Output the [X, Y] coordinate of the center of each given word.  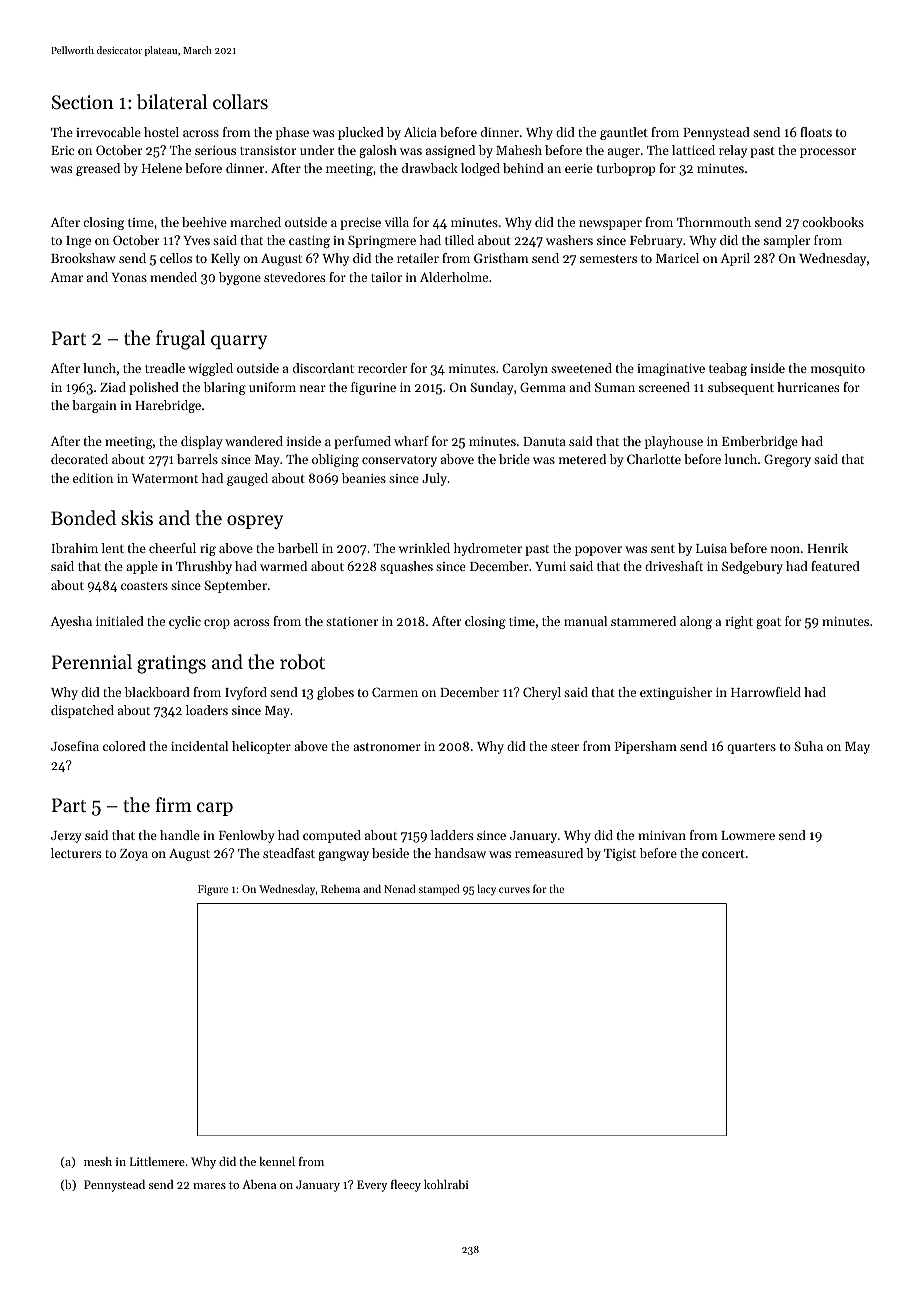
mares [209, 1186]
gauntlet [624, 133]
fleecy [406, 1185]
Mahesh [519, 150]
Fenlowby [247, 836]
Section [83, 102]
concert [723, 854]
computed [332, 836]
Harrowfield [766, 692]
